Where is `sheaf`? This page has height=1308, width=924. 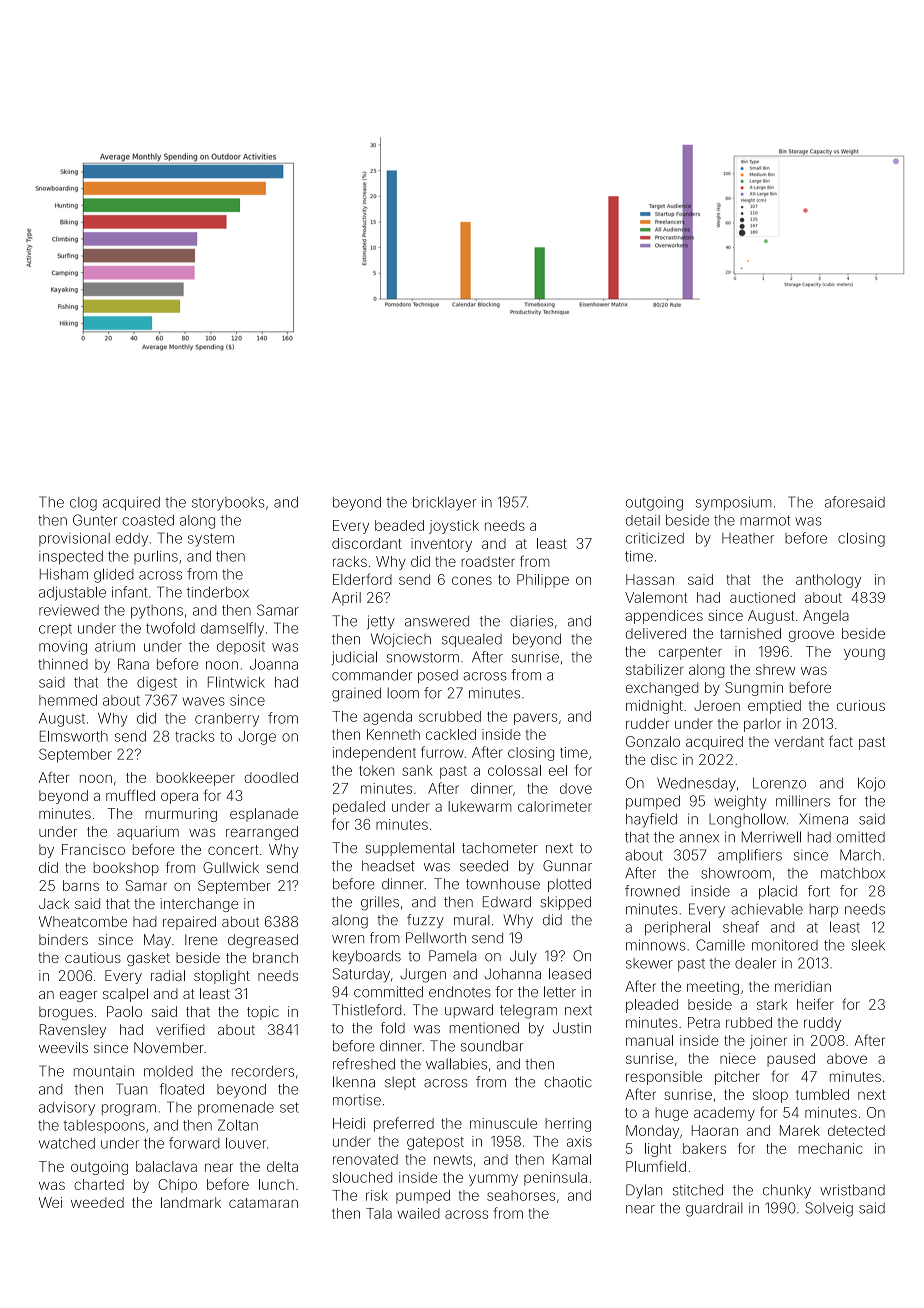 sheaf is located at coordinates (741, 927).
